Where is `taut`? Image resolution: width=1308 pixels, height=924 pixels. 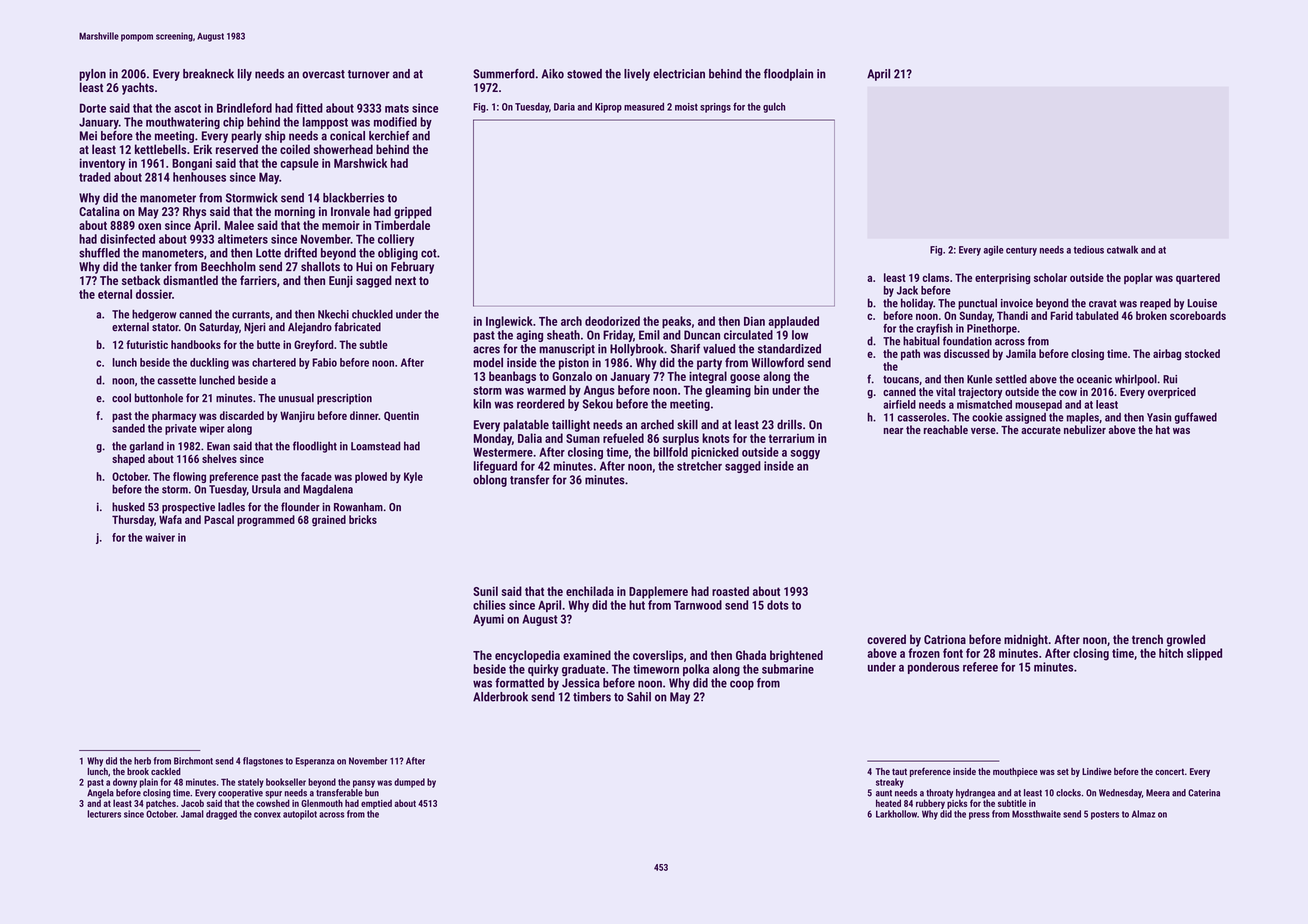 taut is located at coordinates (899, 771).
